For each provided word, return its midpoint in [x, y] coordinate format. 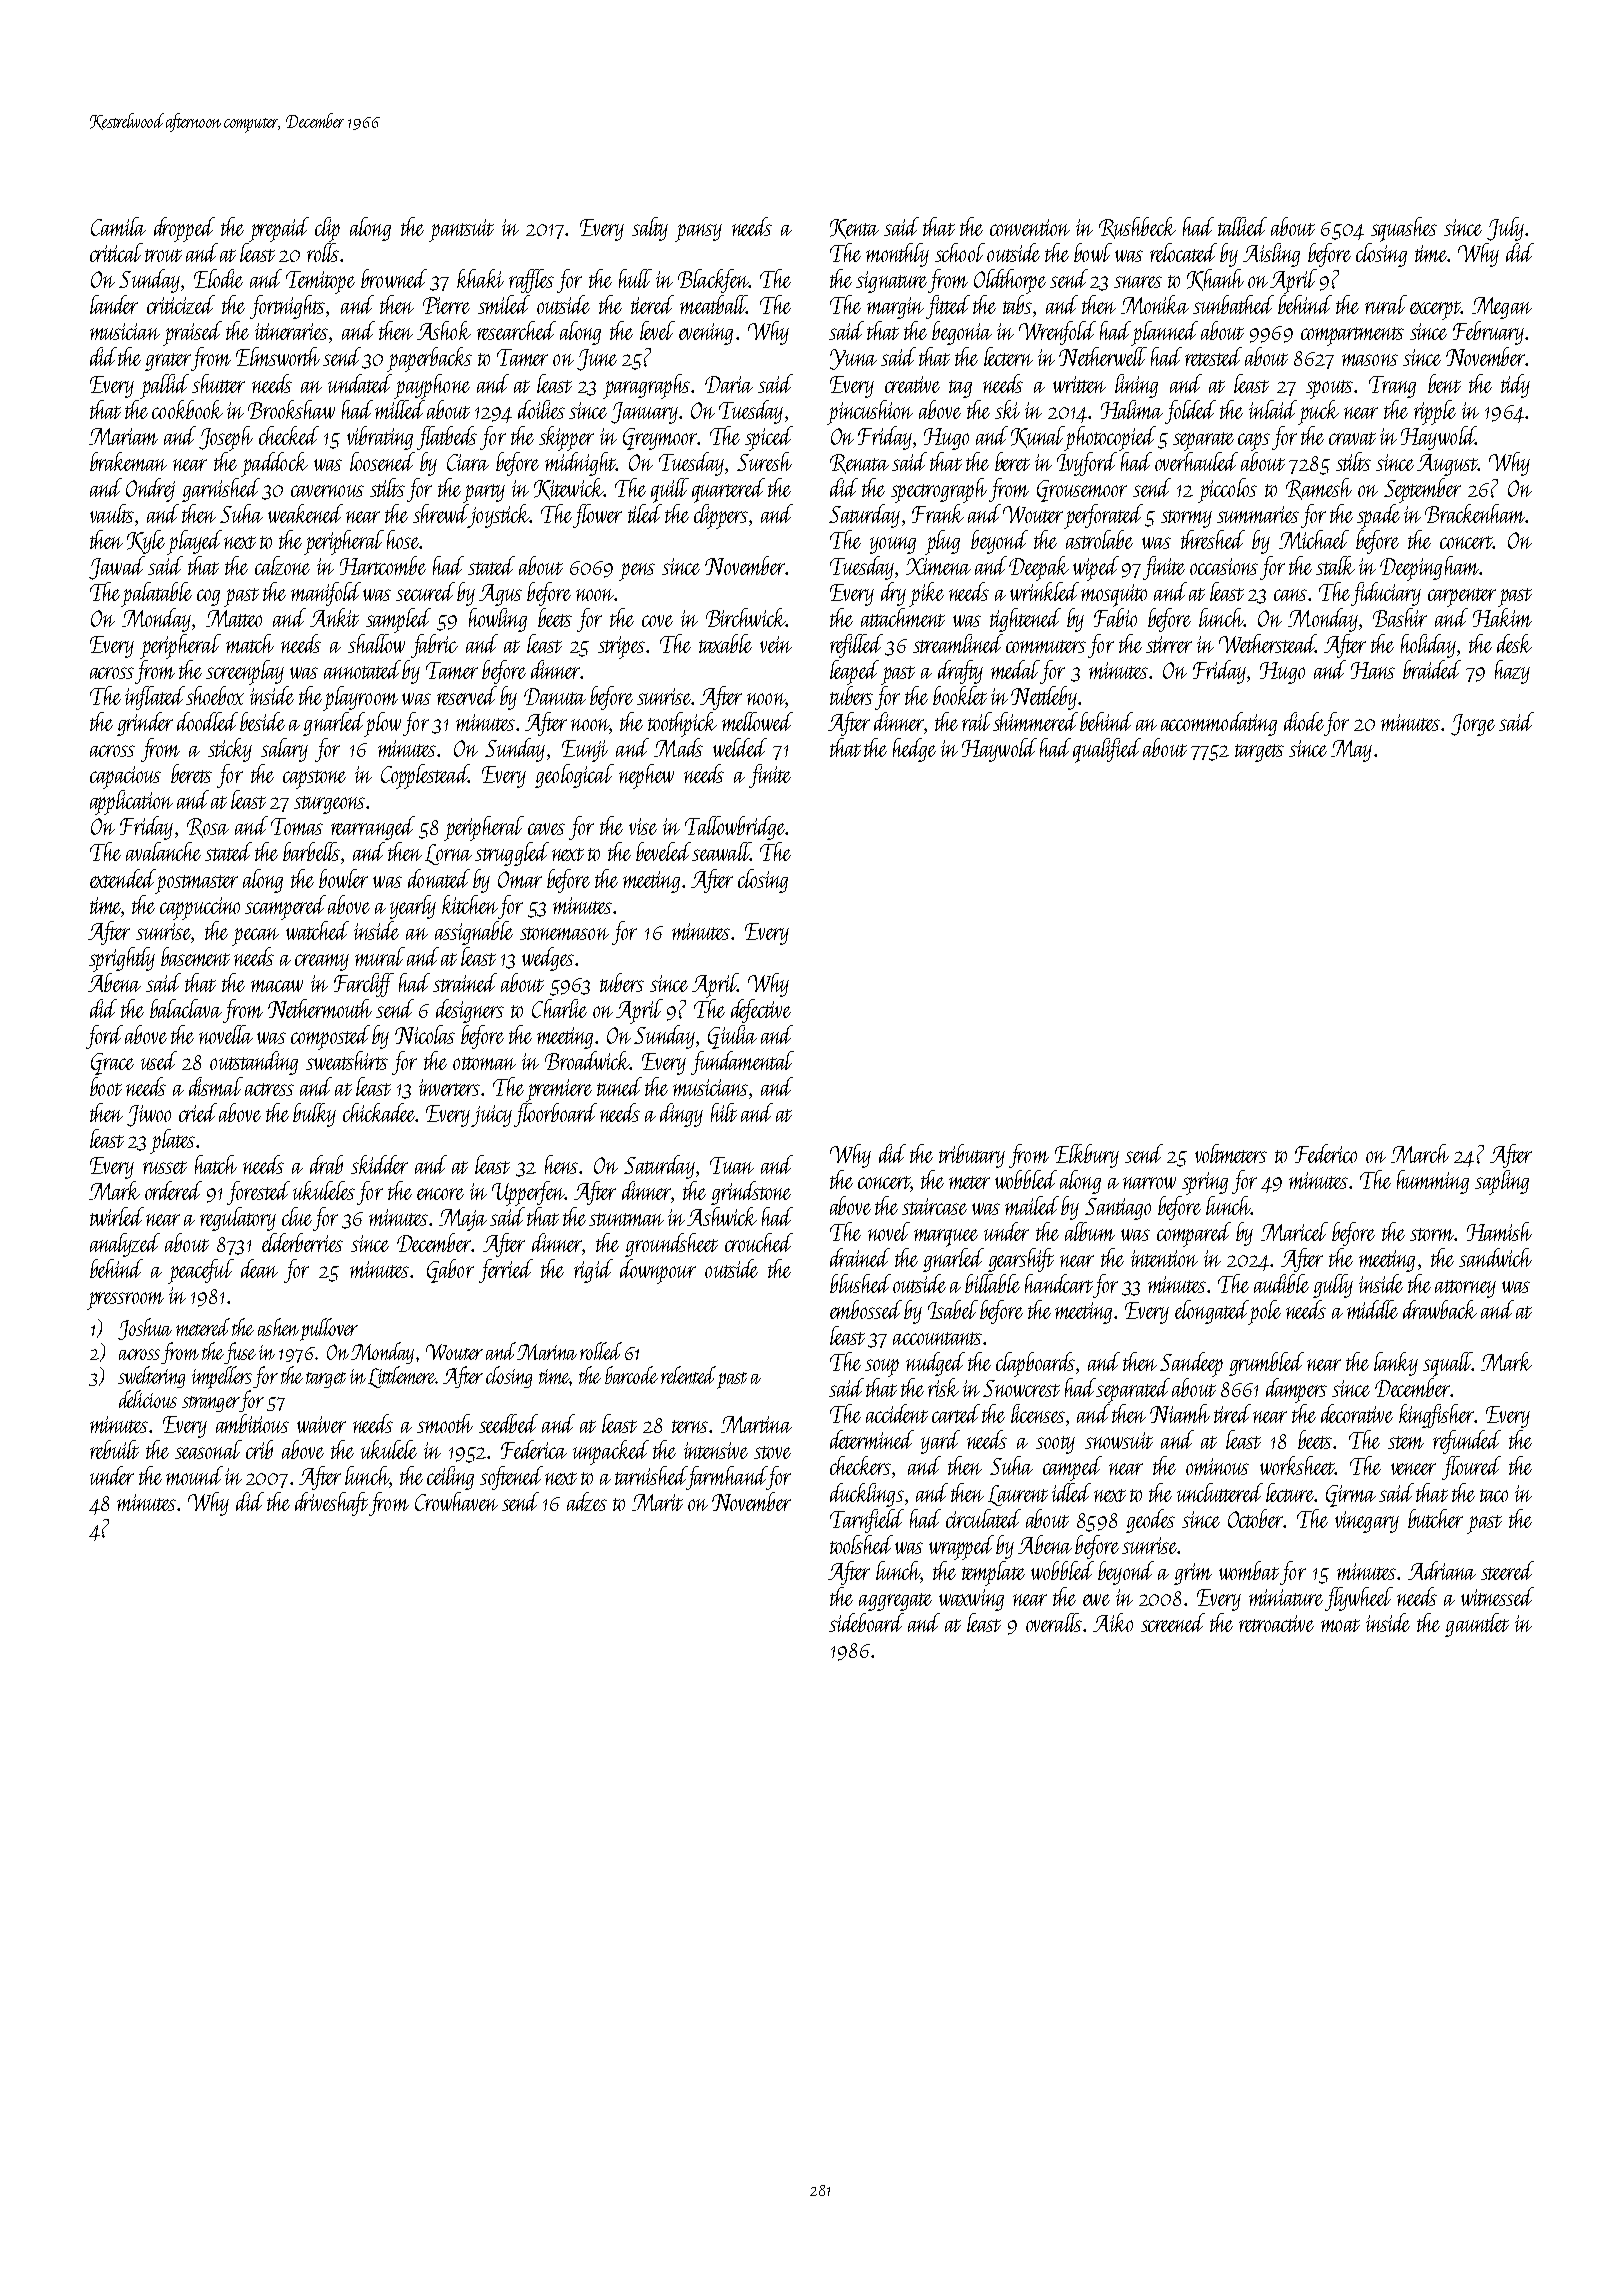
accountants [937, 1338]
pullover [329, 1329]
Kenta [854, 229]
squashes [1404, 229]
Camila [118, 226]
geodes [1150, 1521]
